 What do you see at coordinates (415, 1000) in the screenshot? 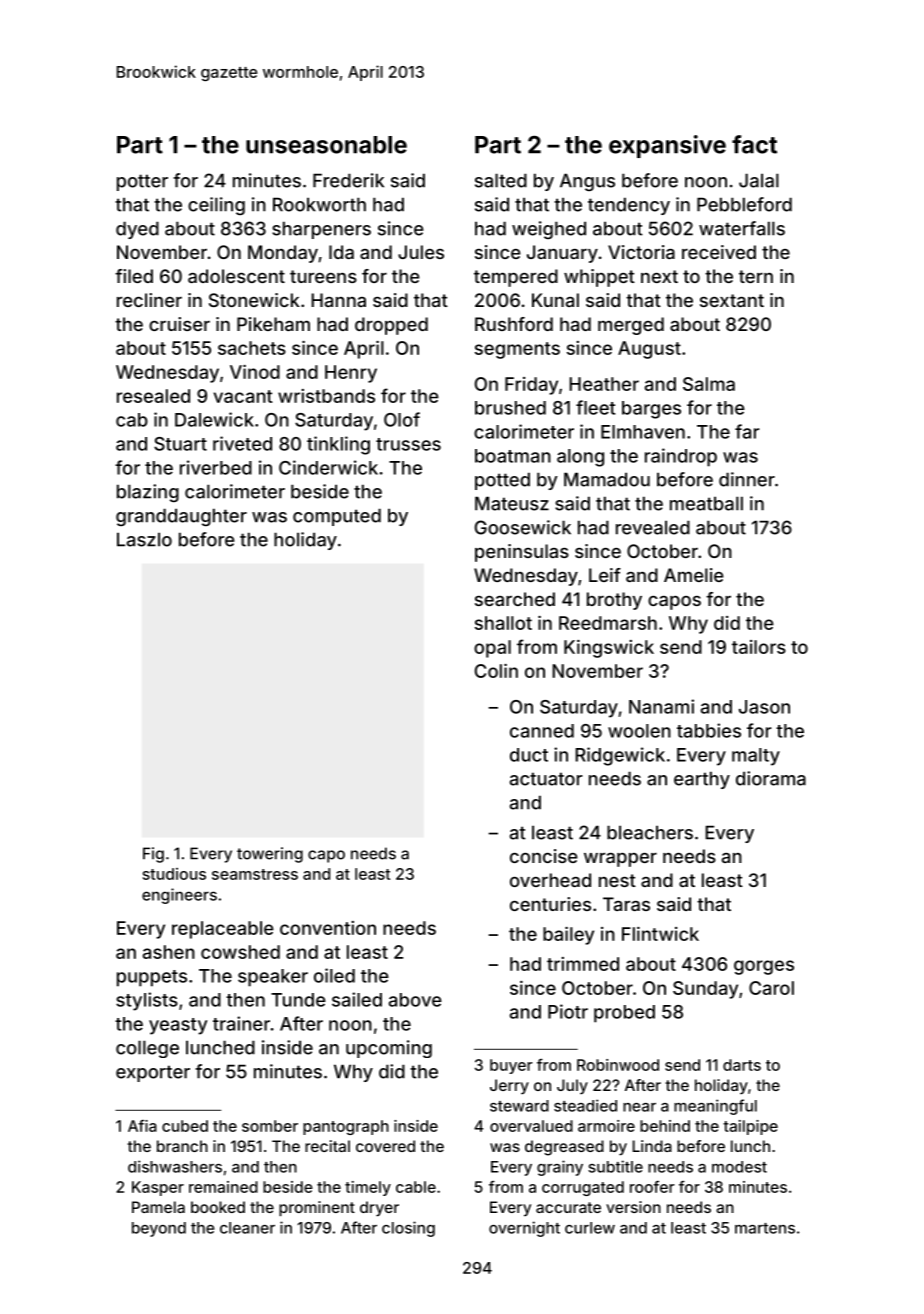
I see `above` at bounding box center [415, 1000].
